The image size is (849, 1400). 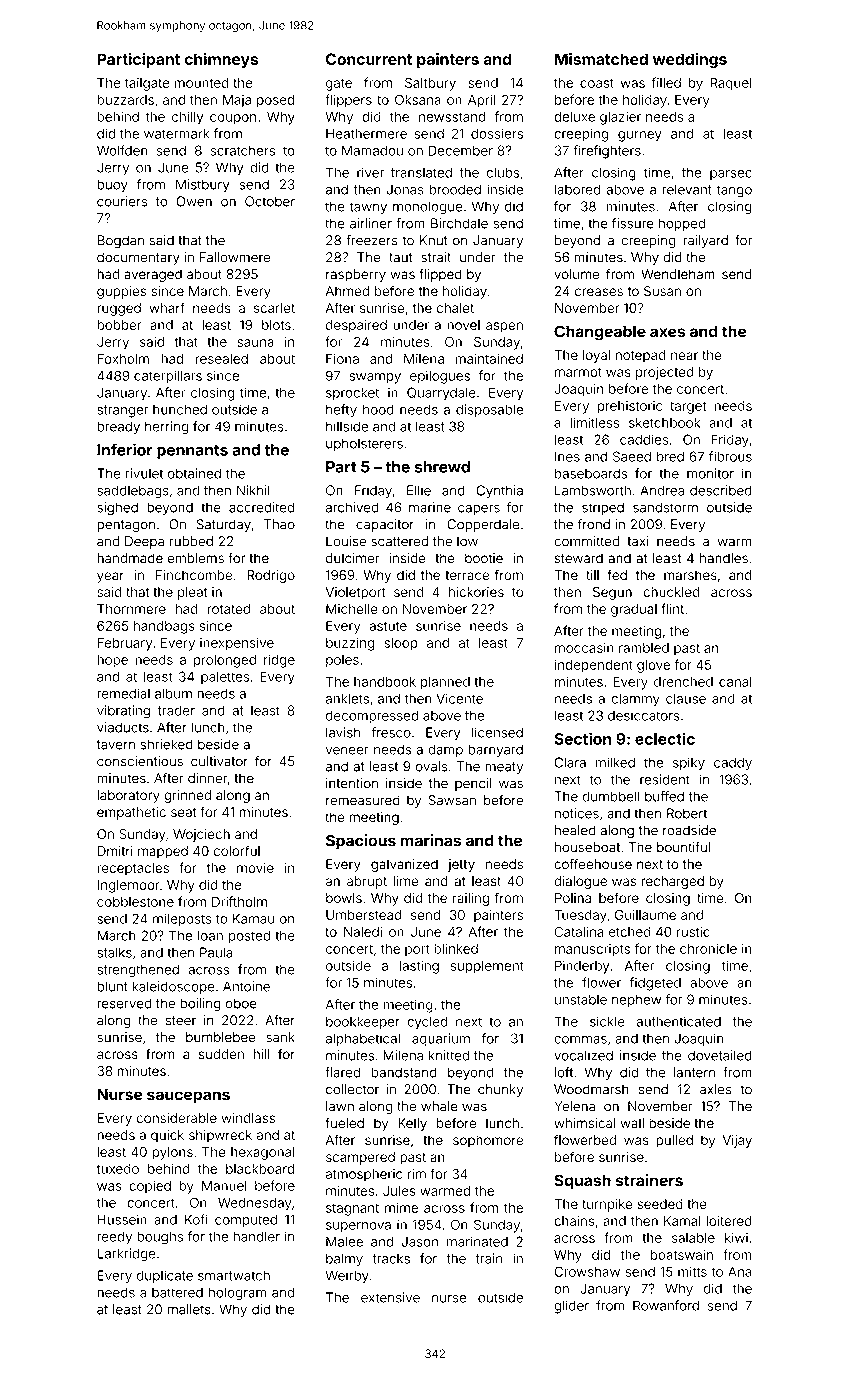 What do you see at coordinates (716, 1089) in the screenshot?
I see `axles` at bounding box center [716, 1089].
